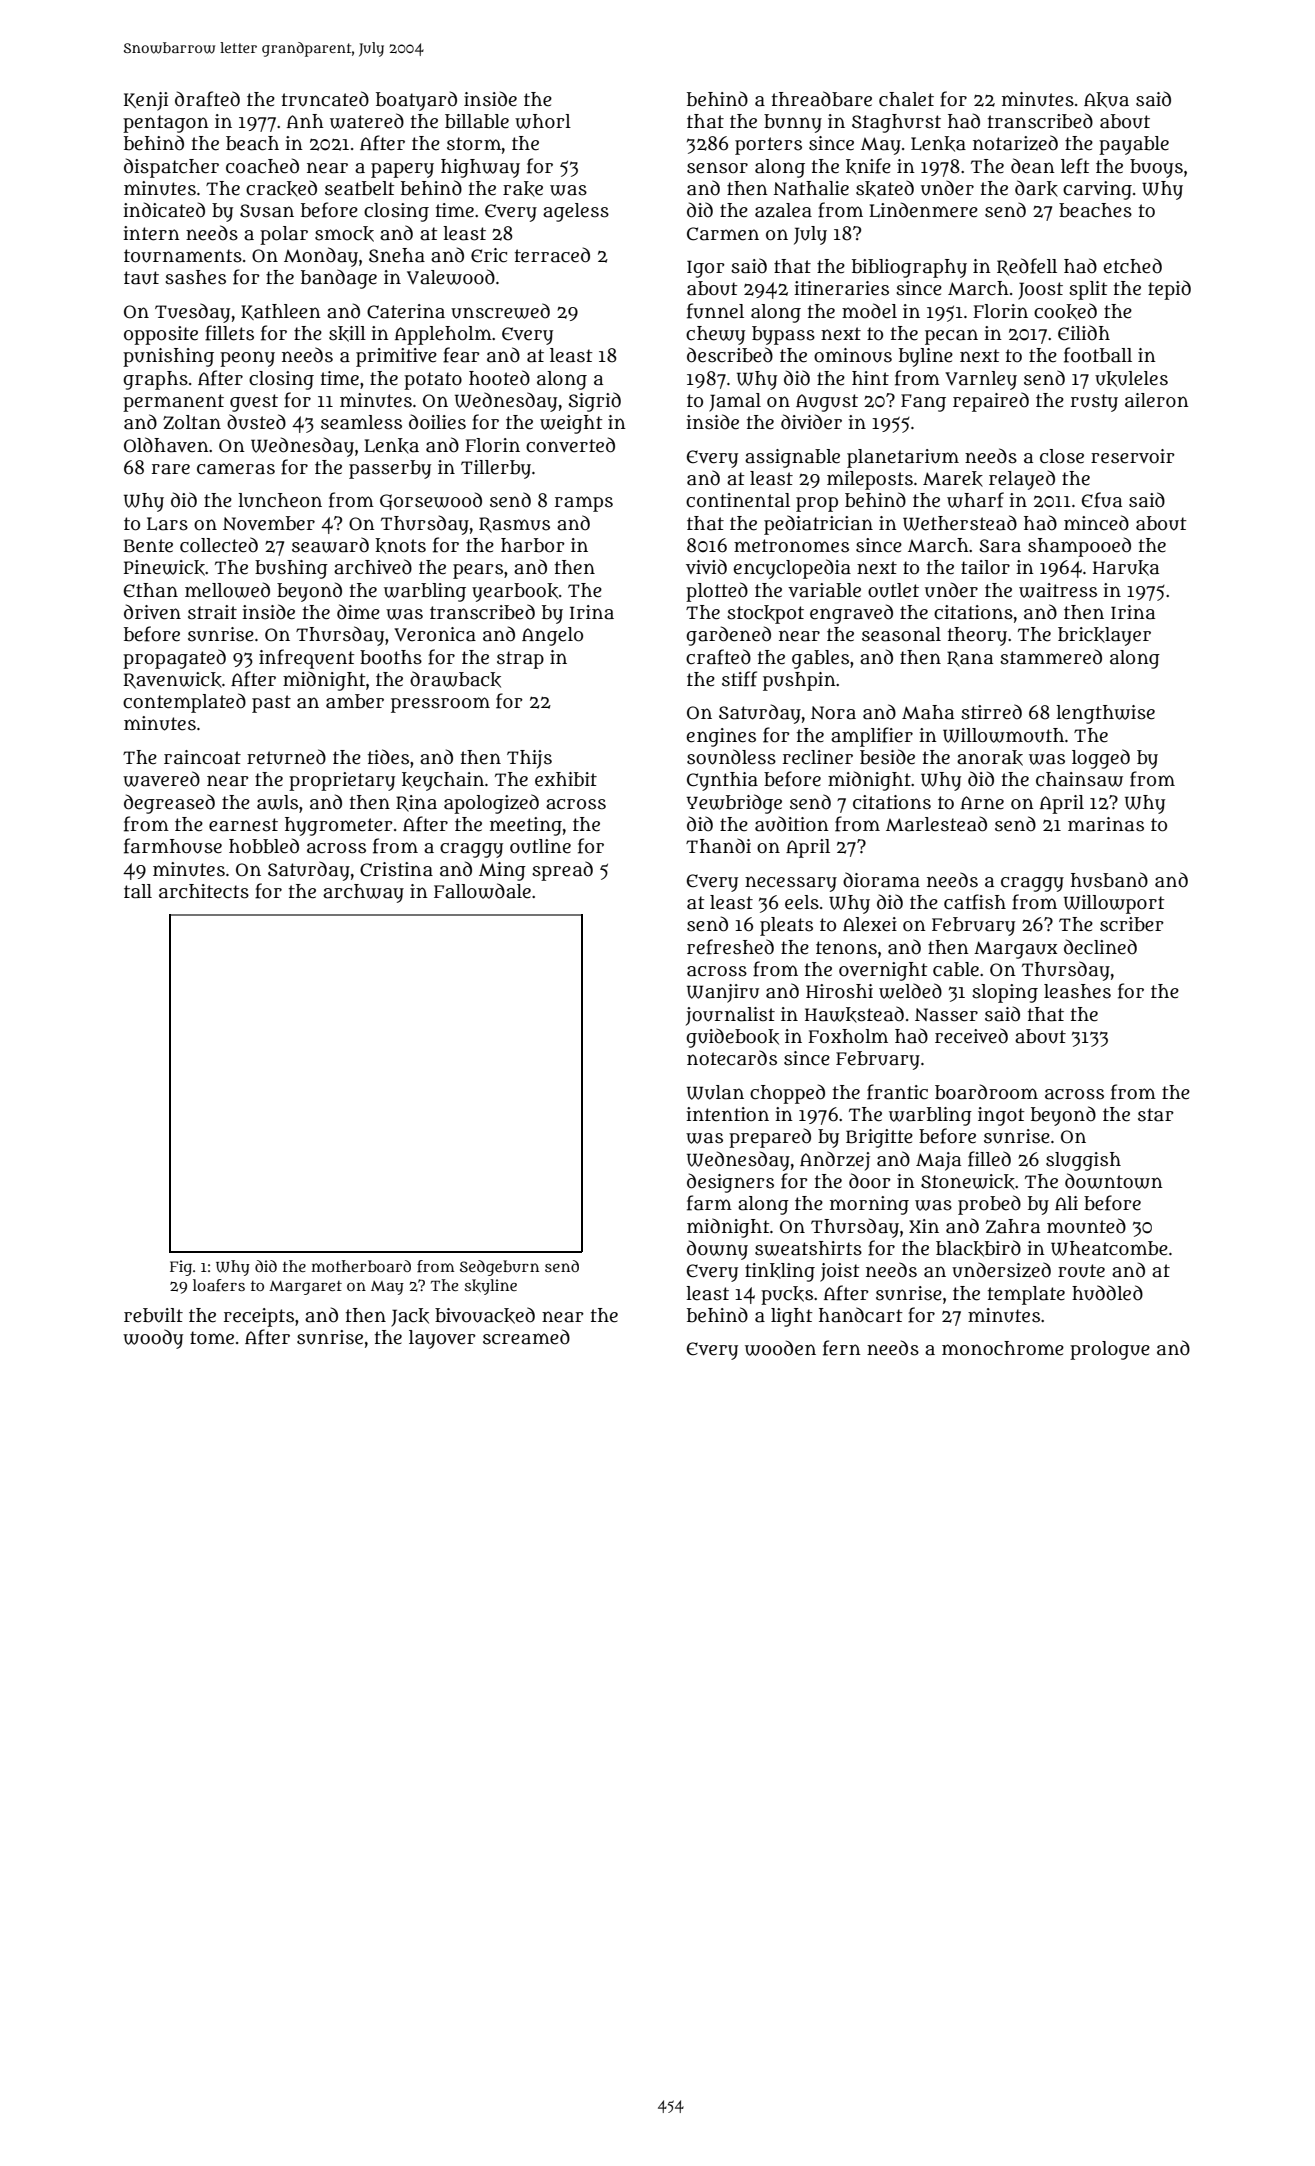  Describe the element at coordinates (936, 824) in the screenshot. I see `Marlestead` at that location.
